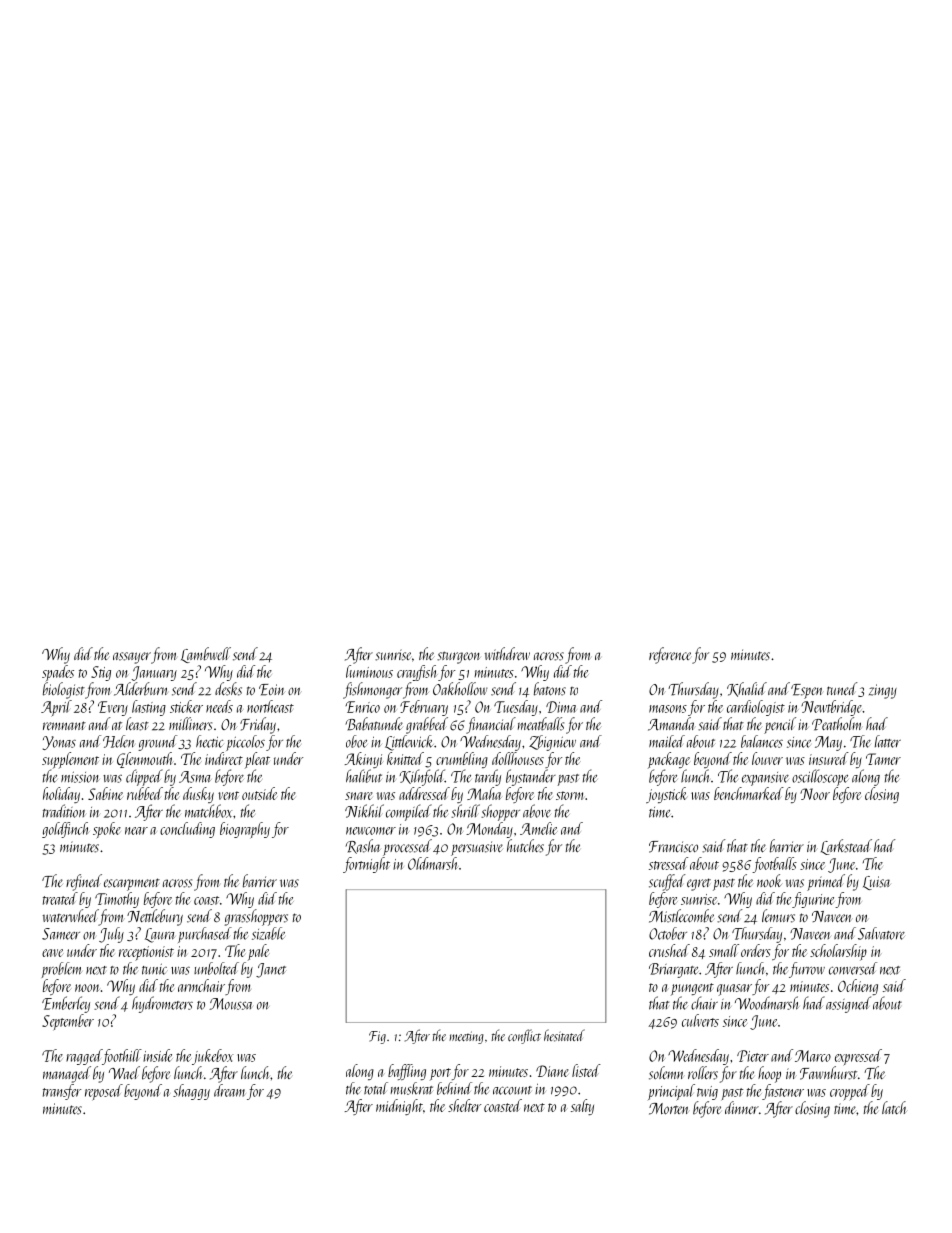  What do you see at coordinates (216, 968) in the document?
I see `unbolted` at bounding box center [216, 968].
